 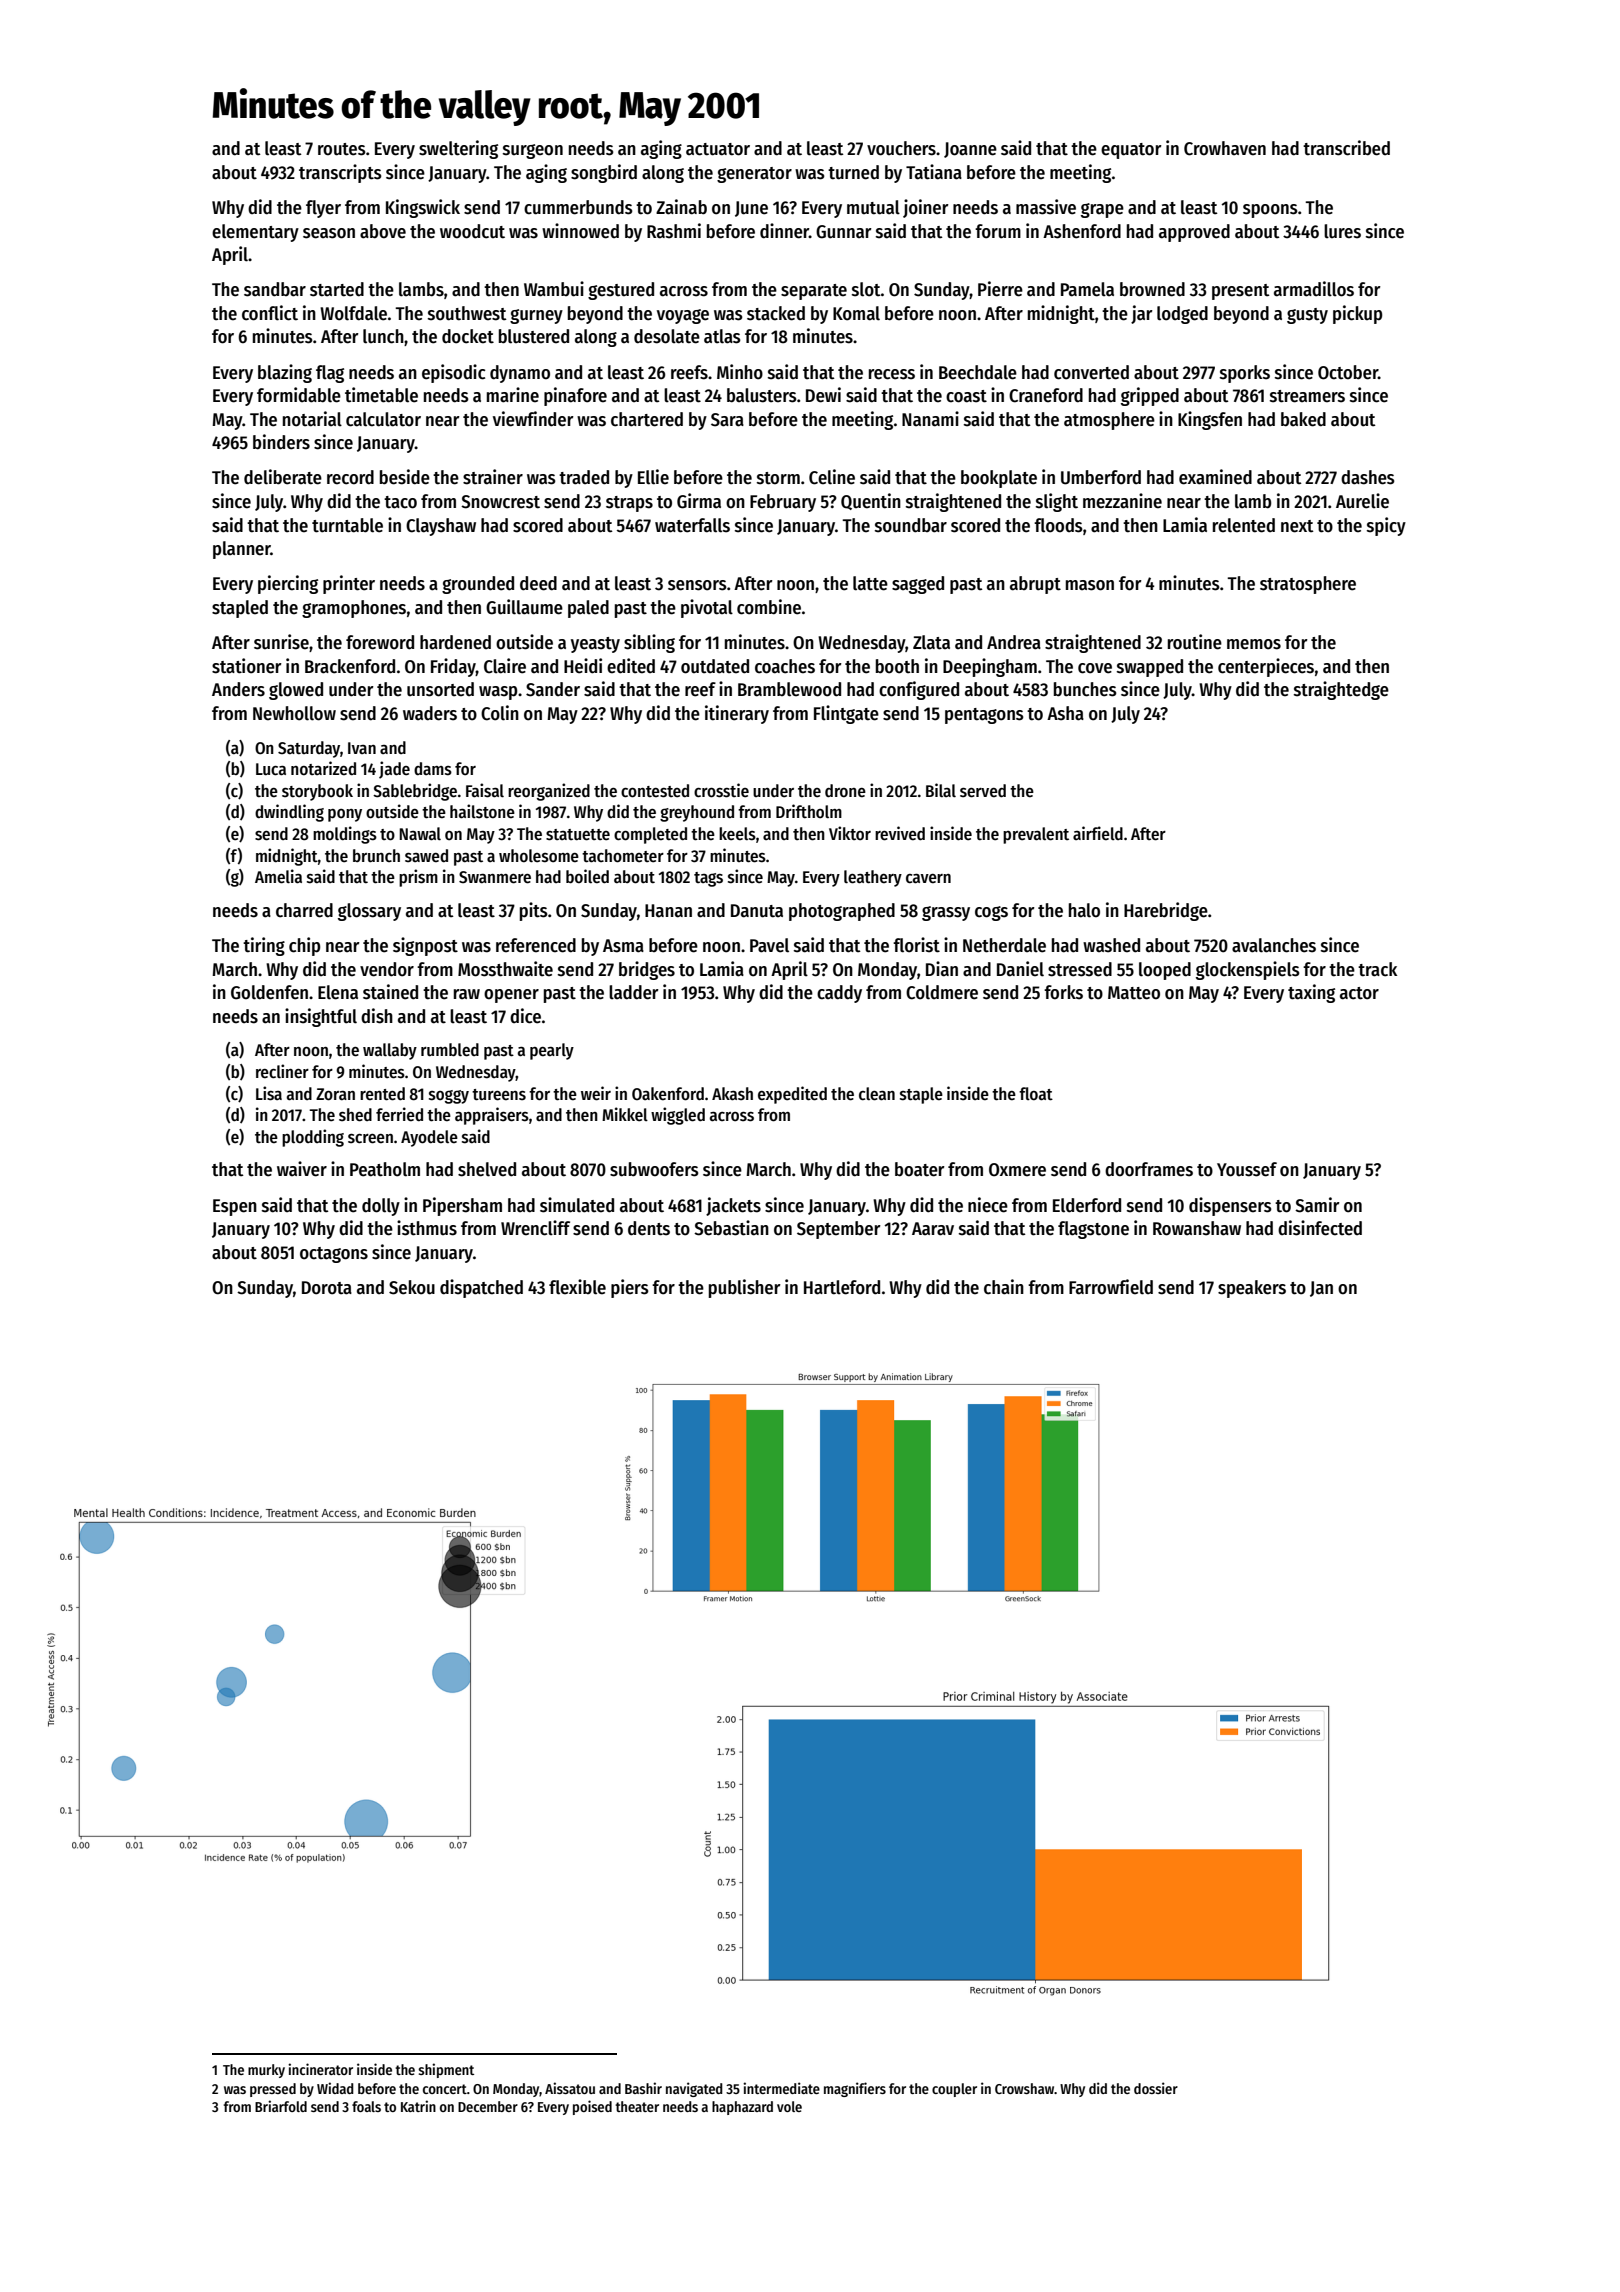 What do you see at coordinates (722, 336) in the screenshot?
I see `atlas` at bounding box center [722, 336].
